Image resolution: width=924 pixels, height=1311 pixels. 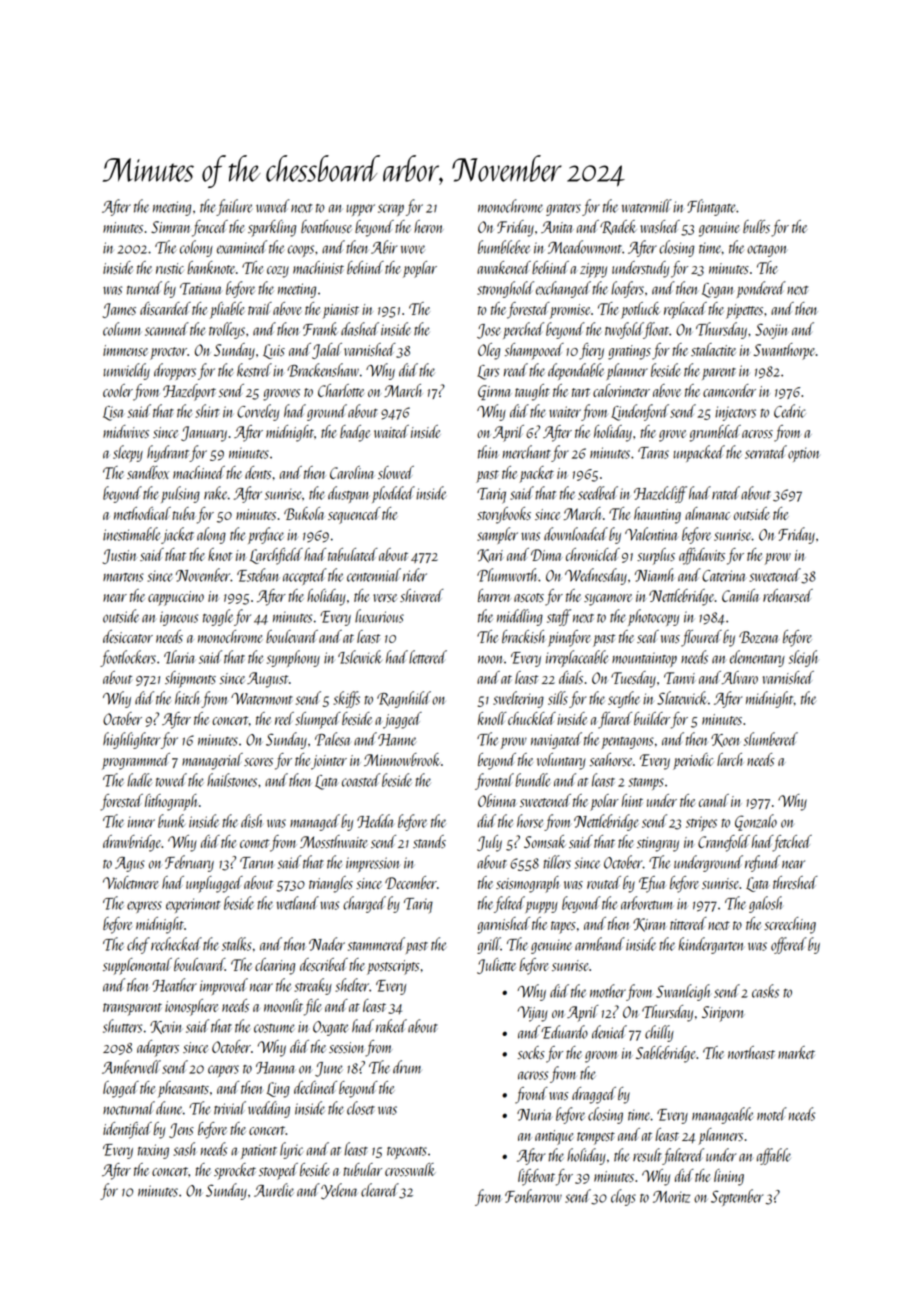 I want to click on bunk, so click(x=171, y=821).
